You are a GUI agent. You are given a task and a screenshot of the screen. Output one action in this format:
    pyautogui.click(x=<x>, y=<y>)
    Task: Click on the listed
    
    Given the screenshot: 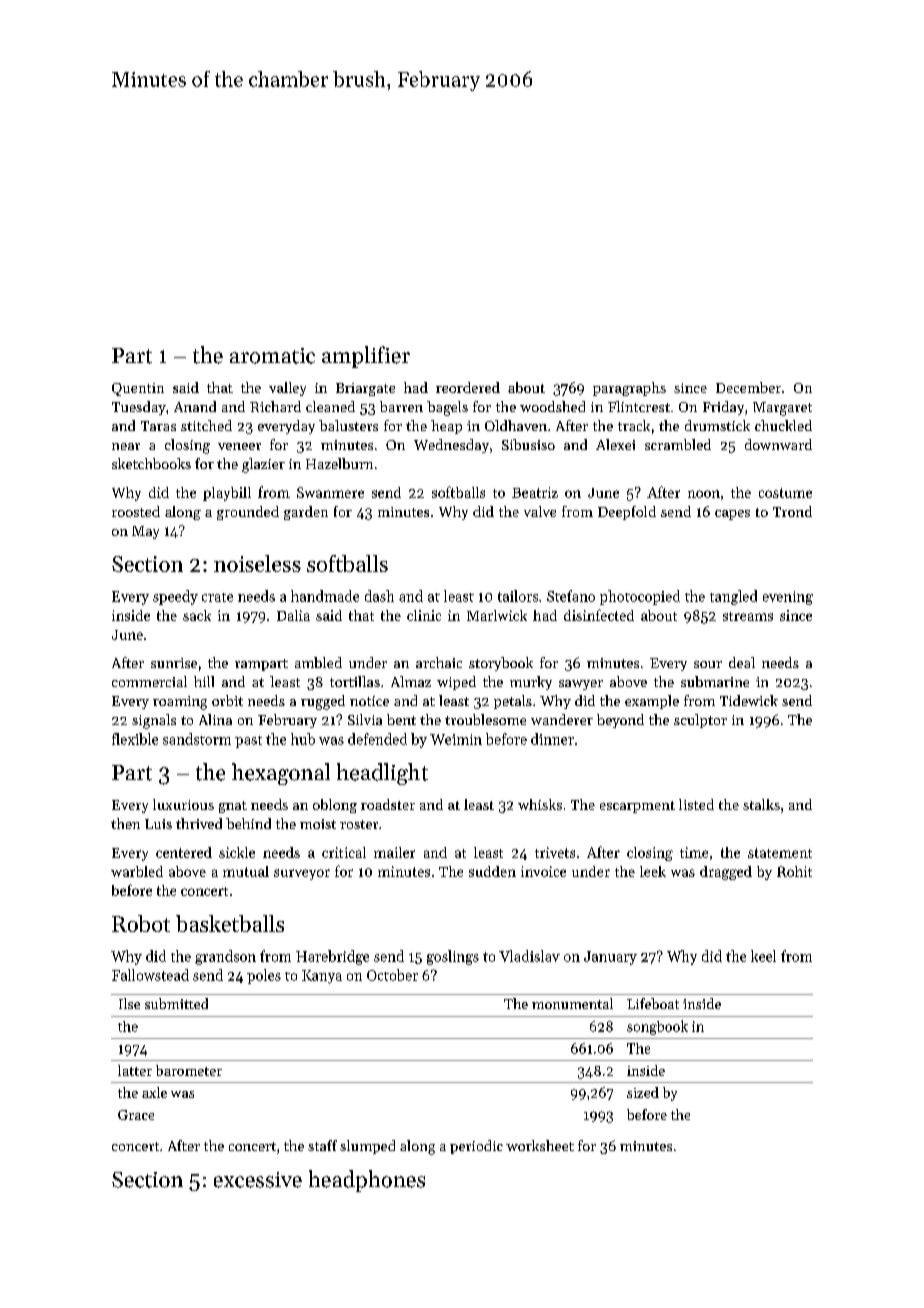 What is the action you would take?
    pyautogui.click(x=696, y=804)
